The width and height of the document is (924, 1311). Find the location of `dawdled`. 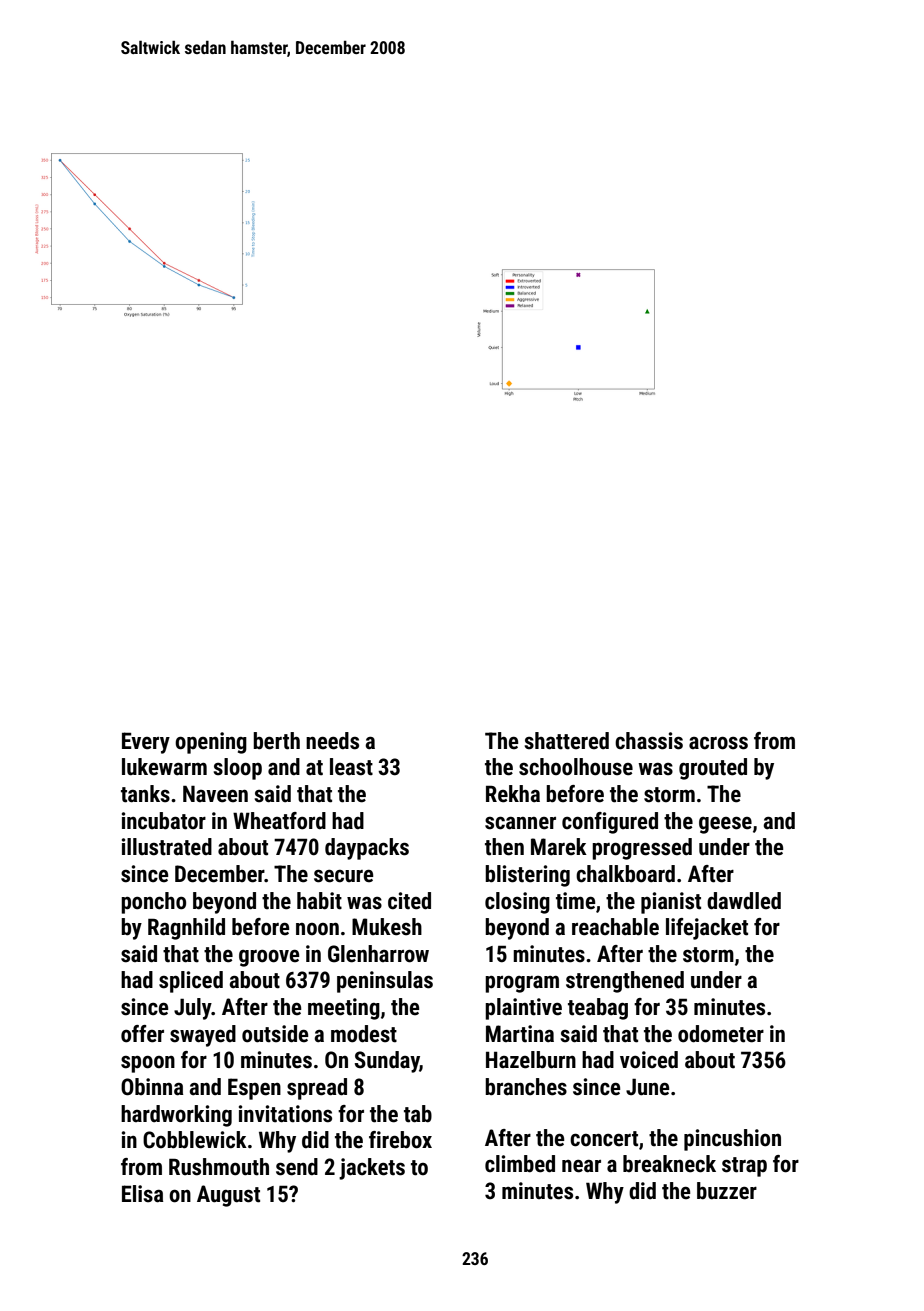

dawdled is located at coordinates (744, 901).
